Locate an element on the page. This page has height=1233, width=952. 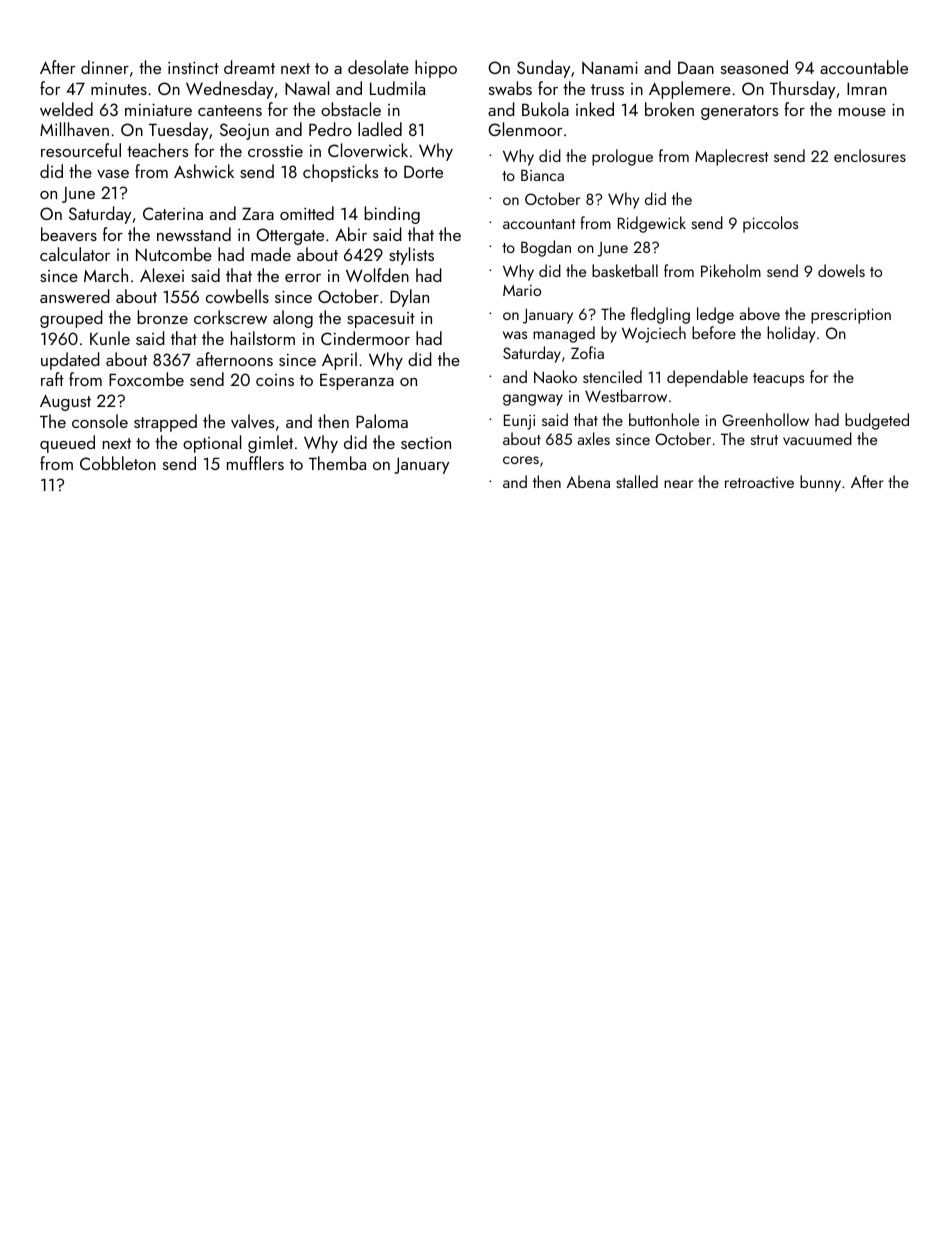
Maplecrest is located at coordinates (731, 157).
